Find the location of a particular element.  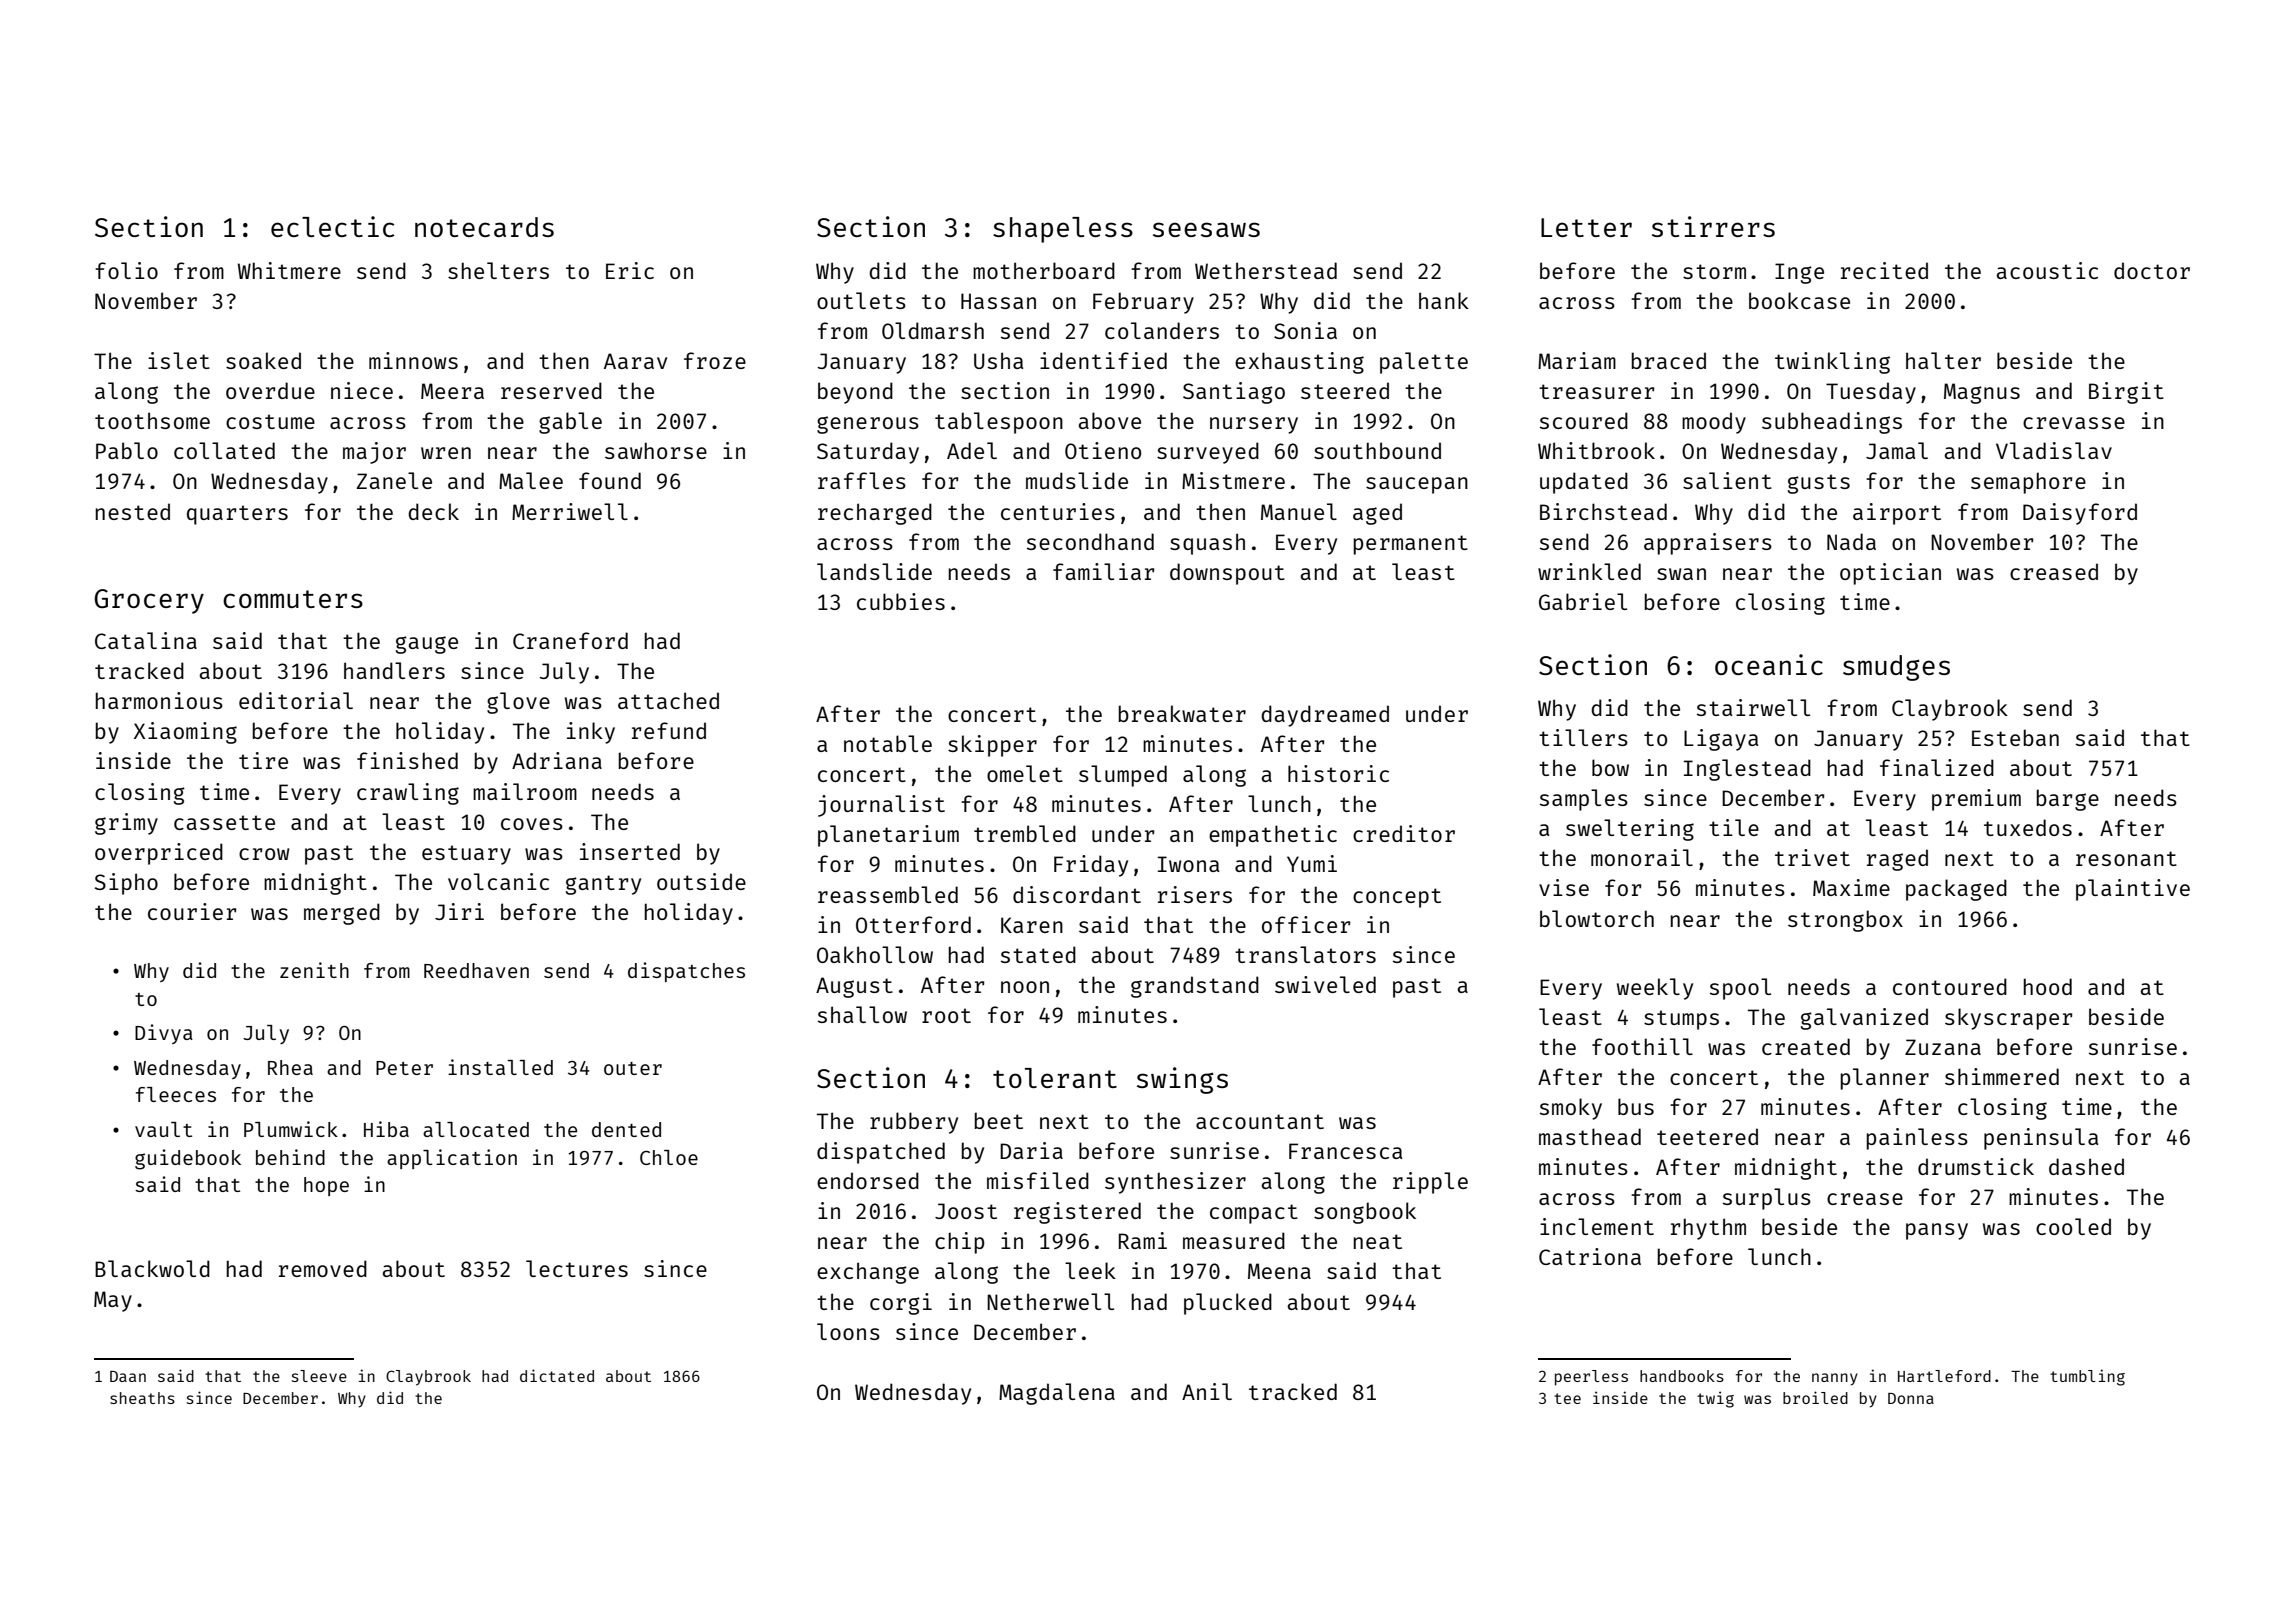

Magdalena is located at coordinates (1057, 1394).
